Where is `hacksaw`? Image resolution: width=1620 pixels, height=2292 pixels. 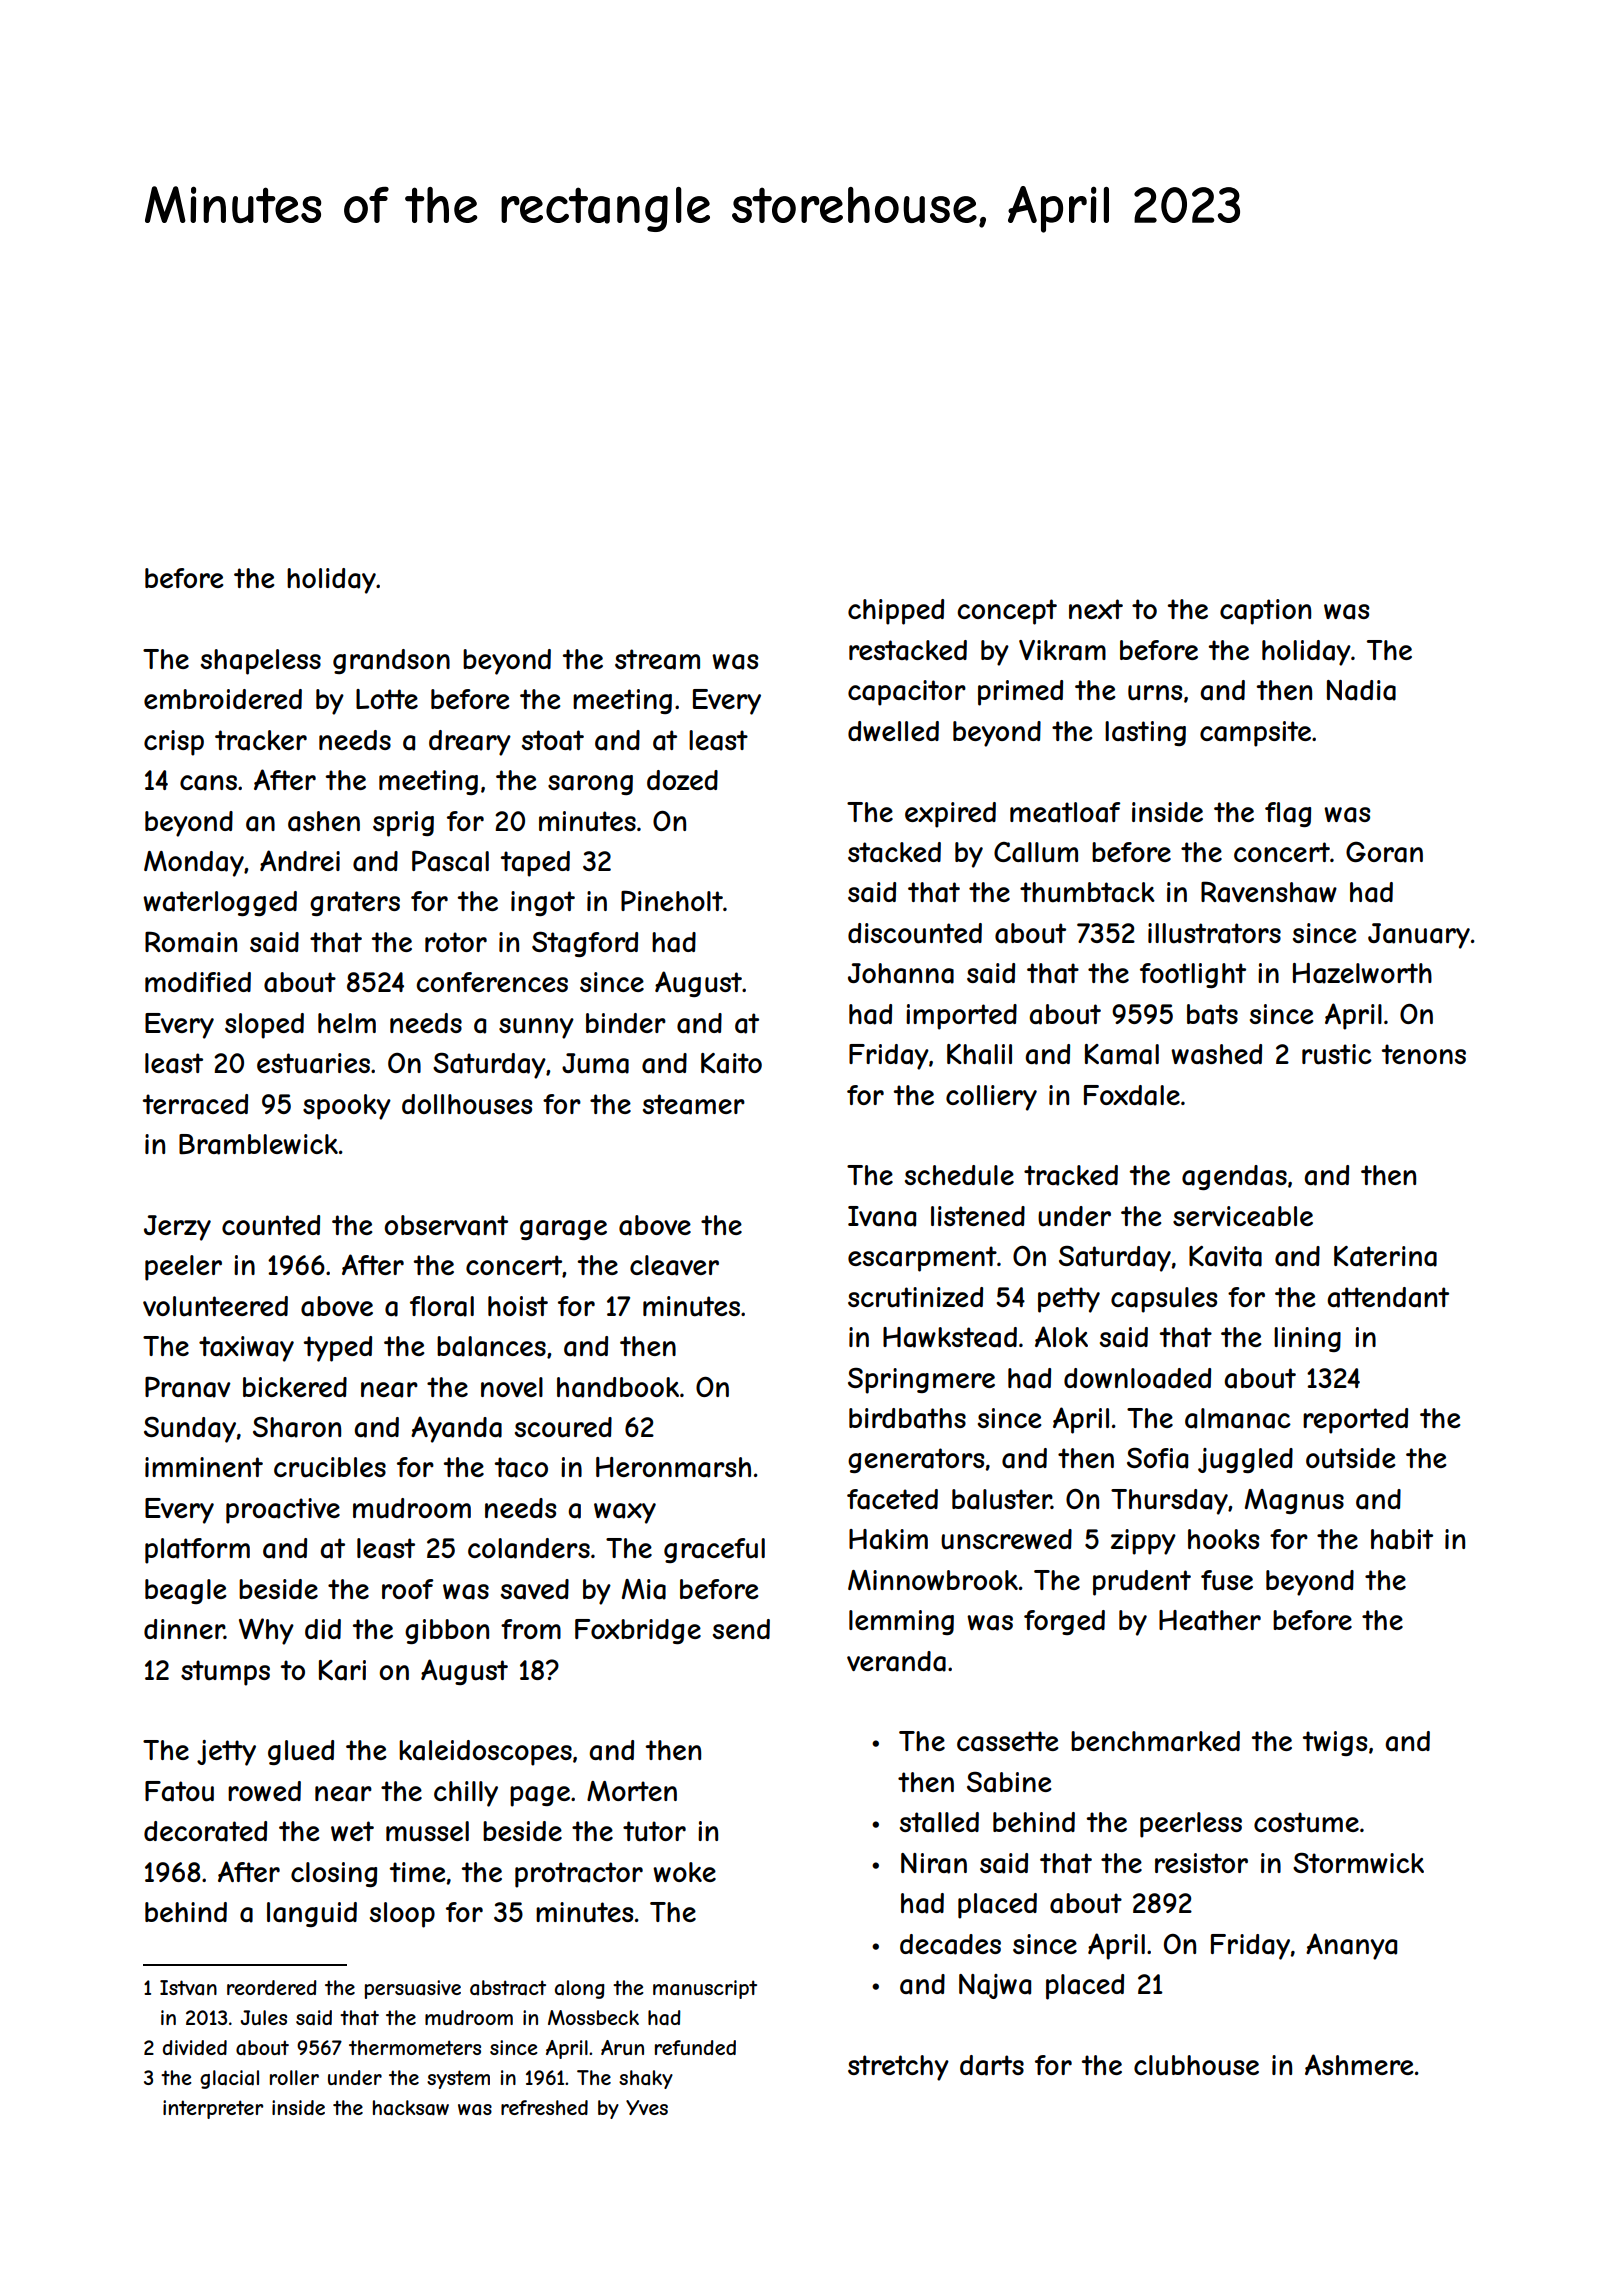 hacksaw is located at coordinates (411, 2108).
